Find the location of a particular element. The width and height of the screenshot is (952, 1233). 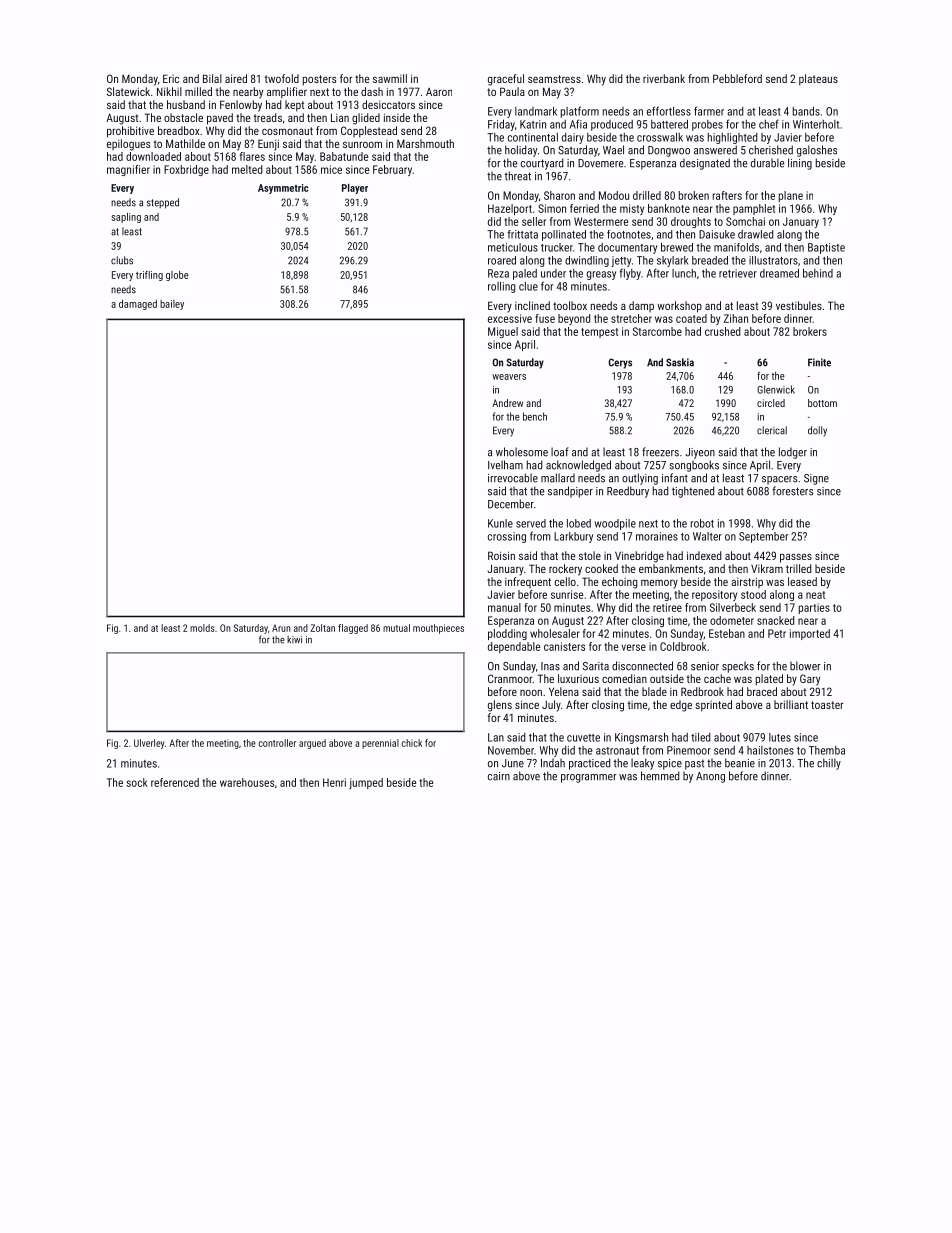

plateaus is located at coordinates (818, 80).
